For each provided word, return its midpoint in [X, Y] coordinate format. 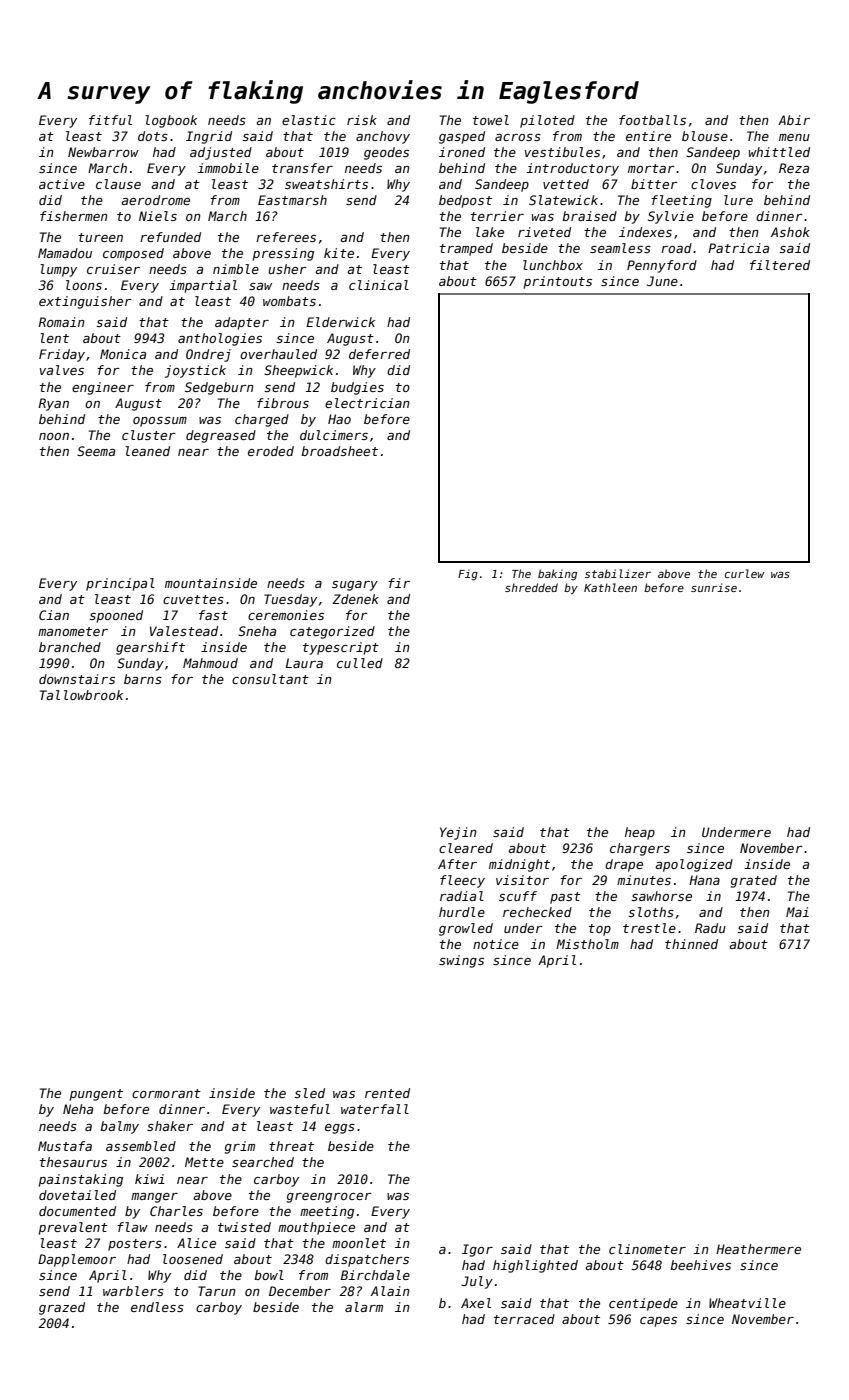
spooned [116, 616]
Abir [794, 120]
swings [461, 961]
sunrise [714, 587]
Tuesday [290, 600]
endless [157, 1307]
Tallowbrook [81, 695]
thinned [691, 944]
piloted [547, 121]
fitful [110, 120]
